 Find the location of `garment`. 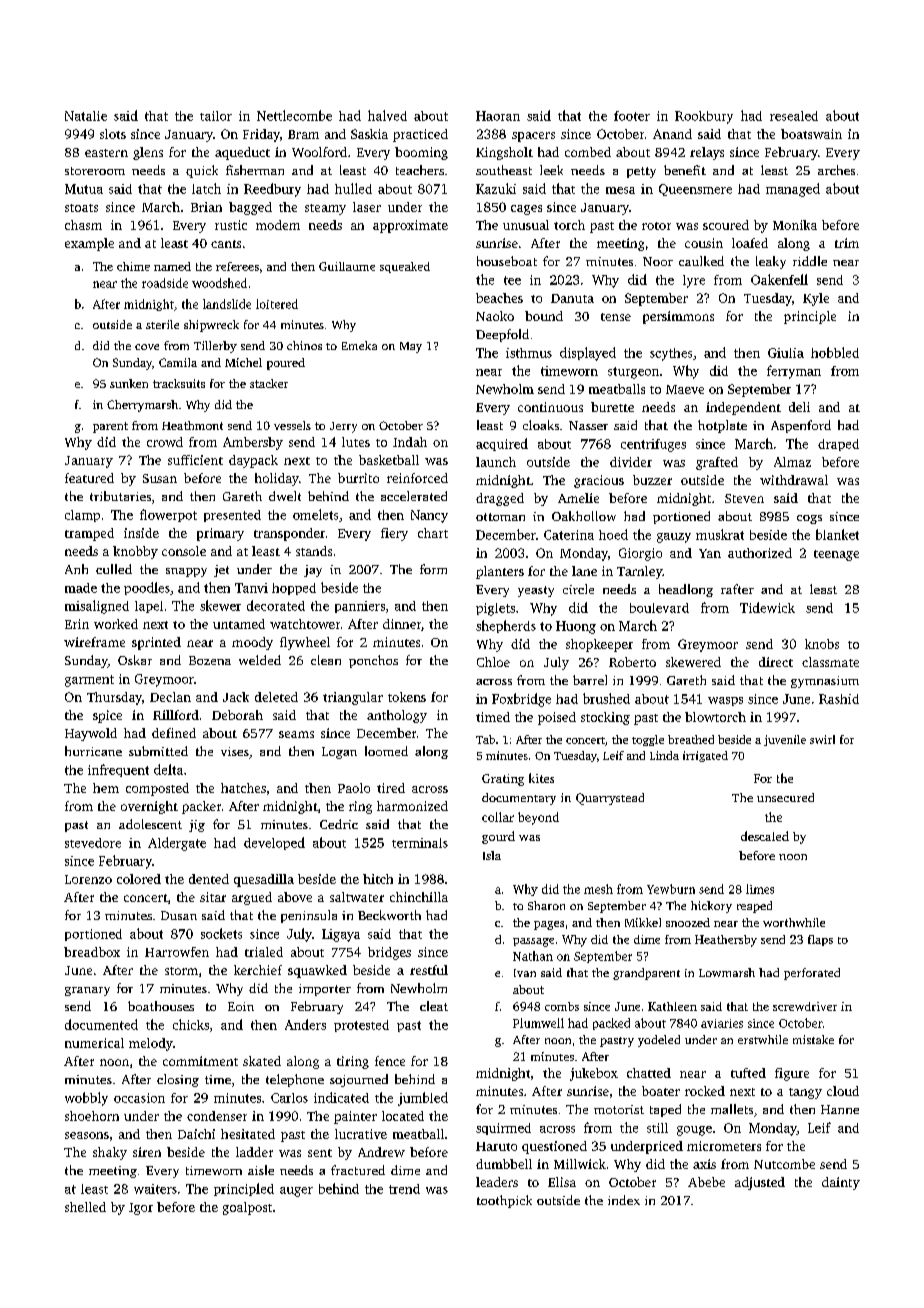

garment is located at coordinates (89, 681).
